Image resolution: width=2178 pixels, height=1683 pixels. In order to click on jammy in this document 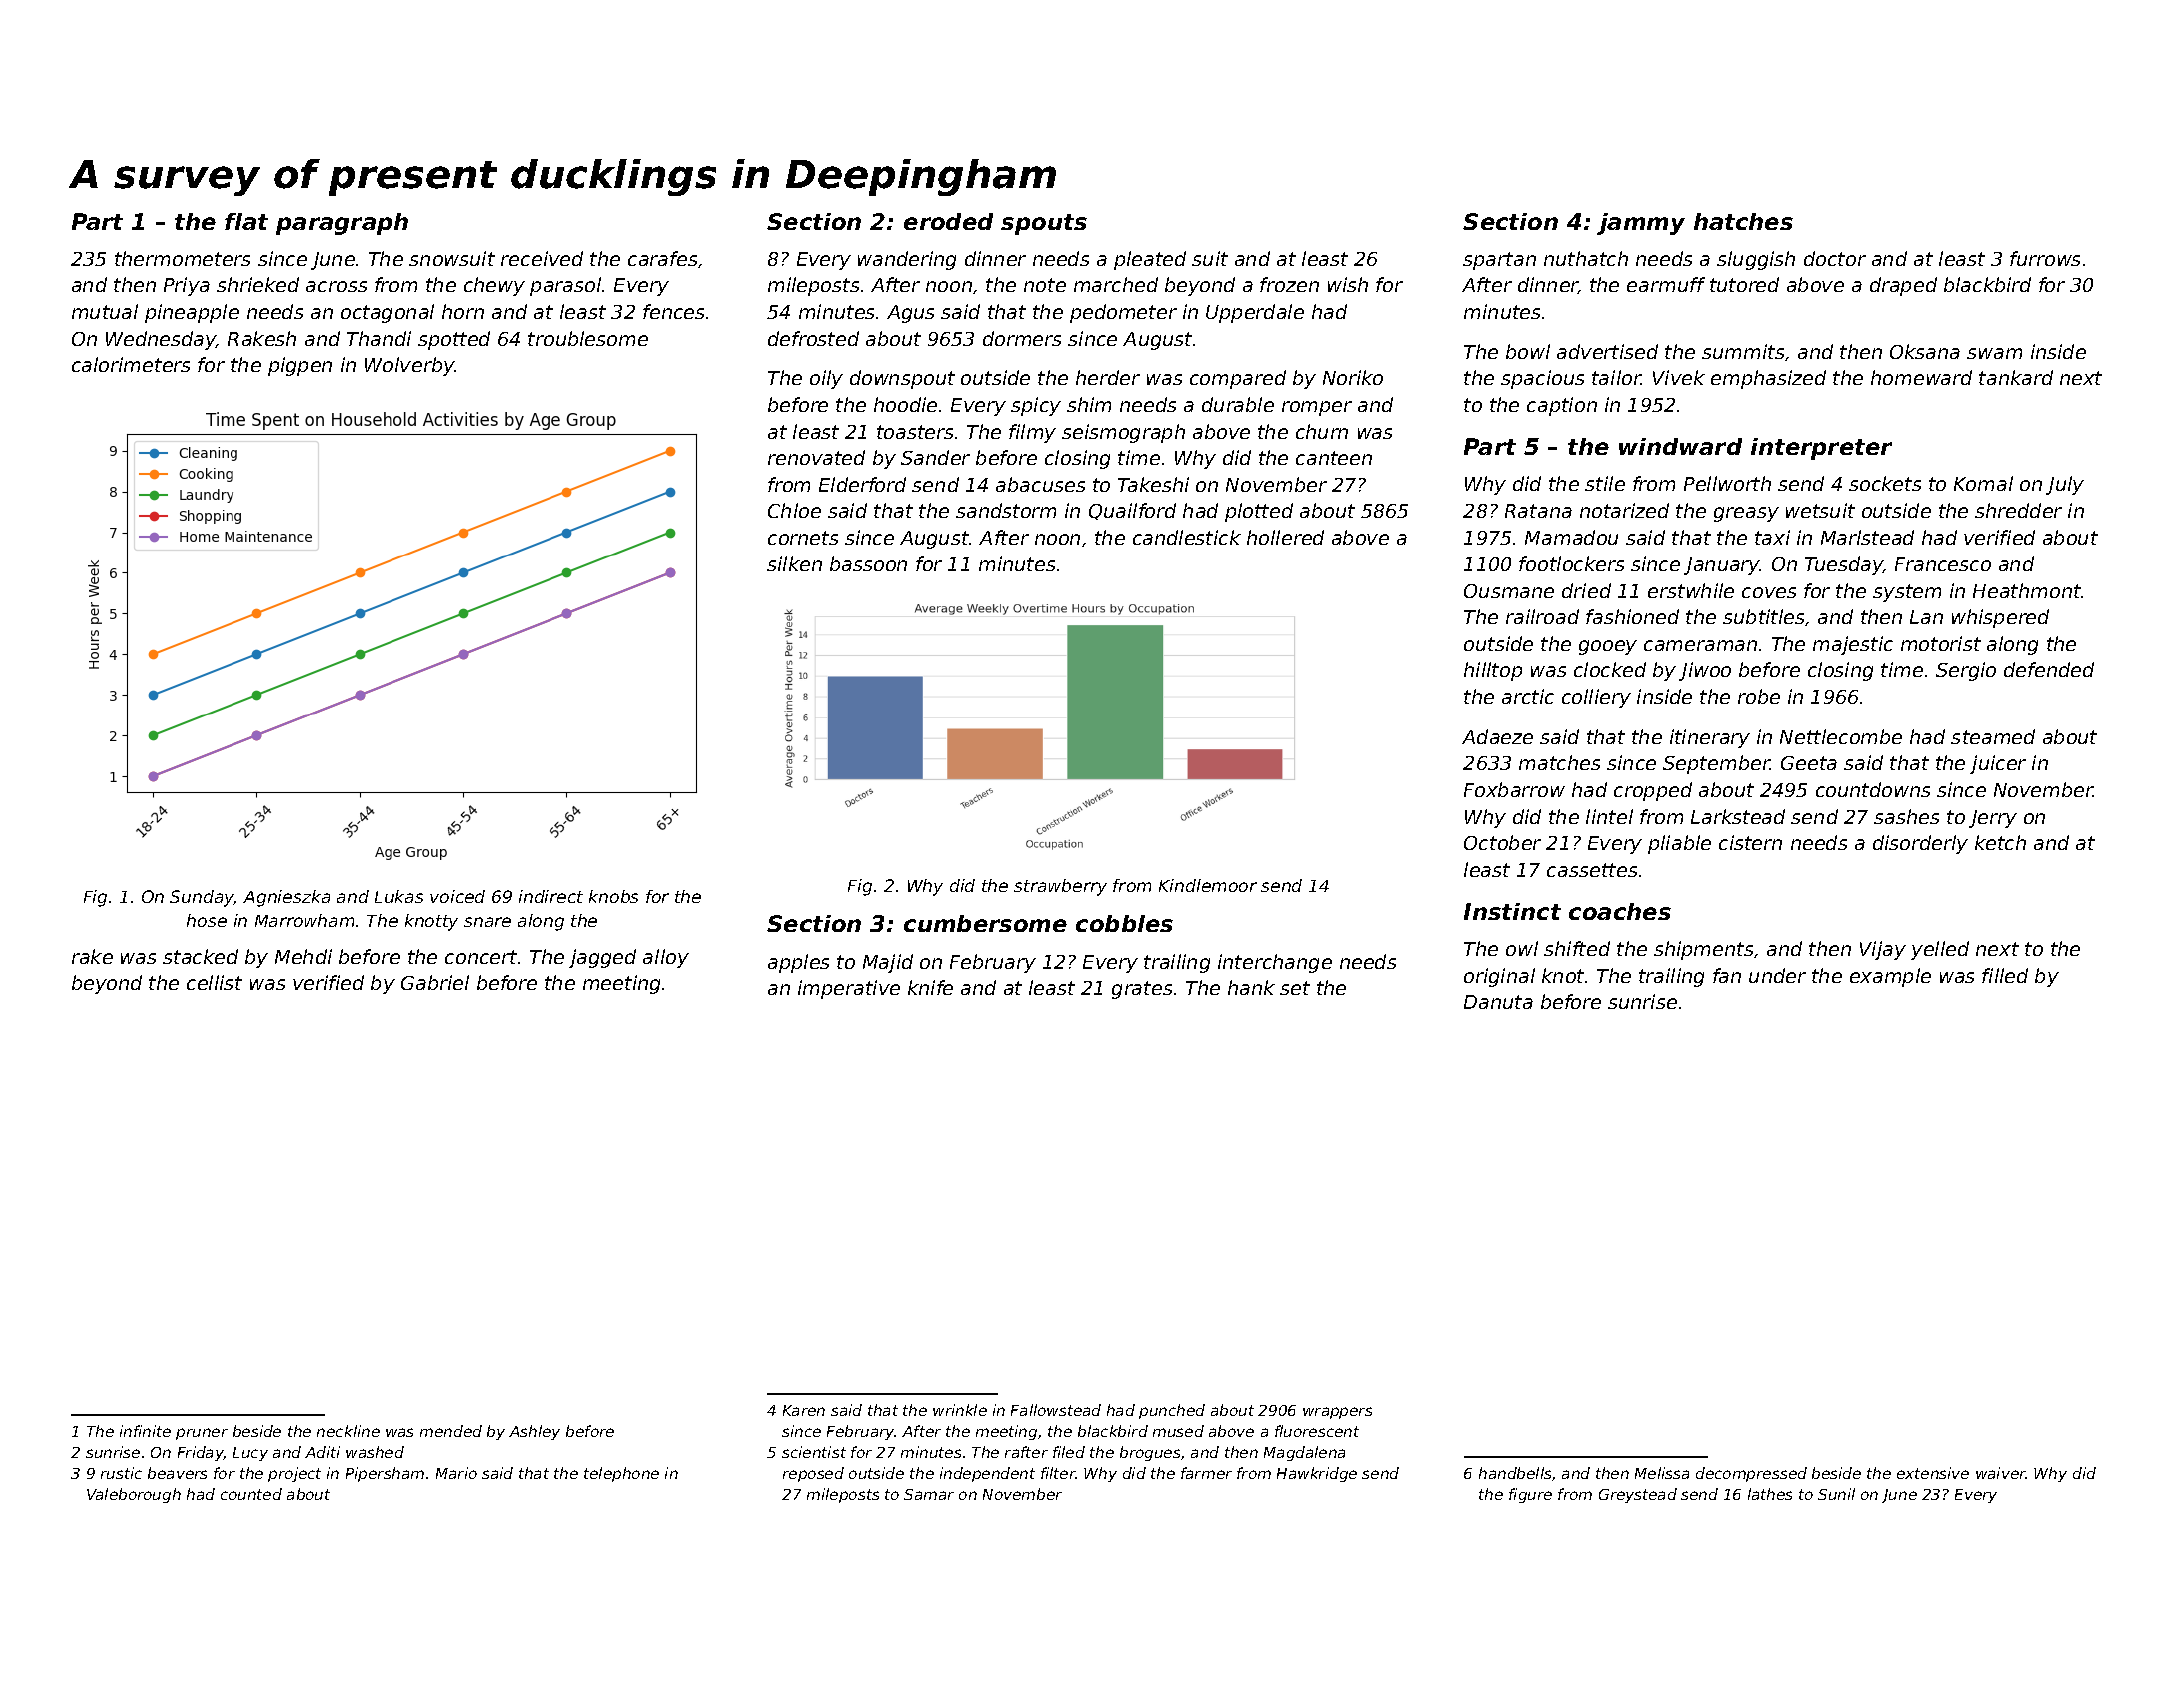, I will do `click(1641, 224)`.
